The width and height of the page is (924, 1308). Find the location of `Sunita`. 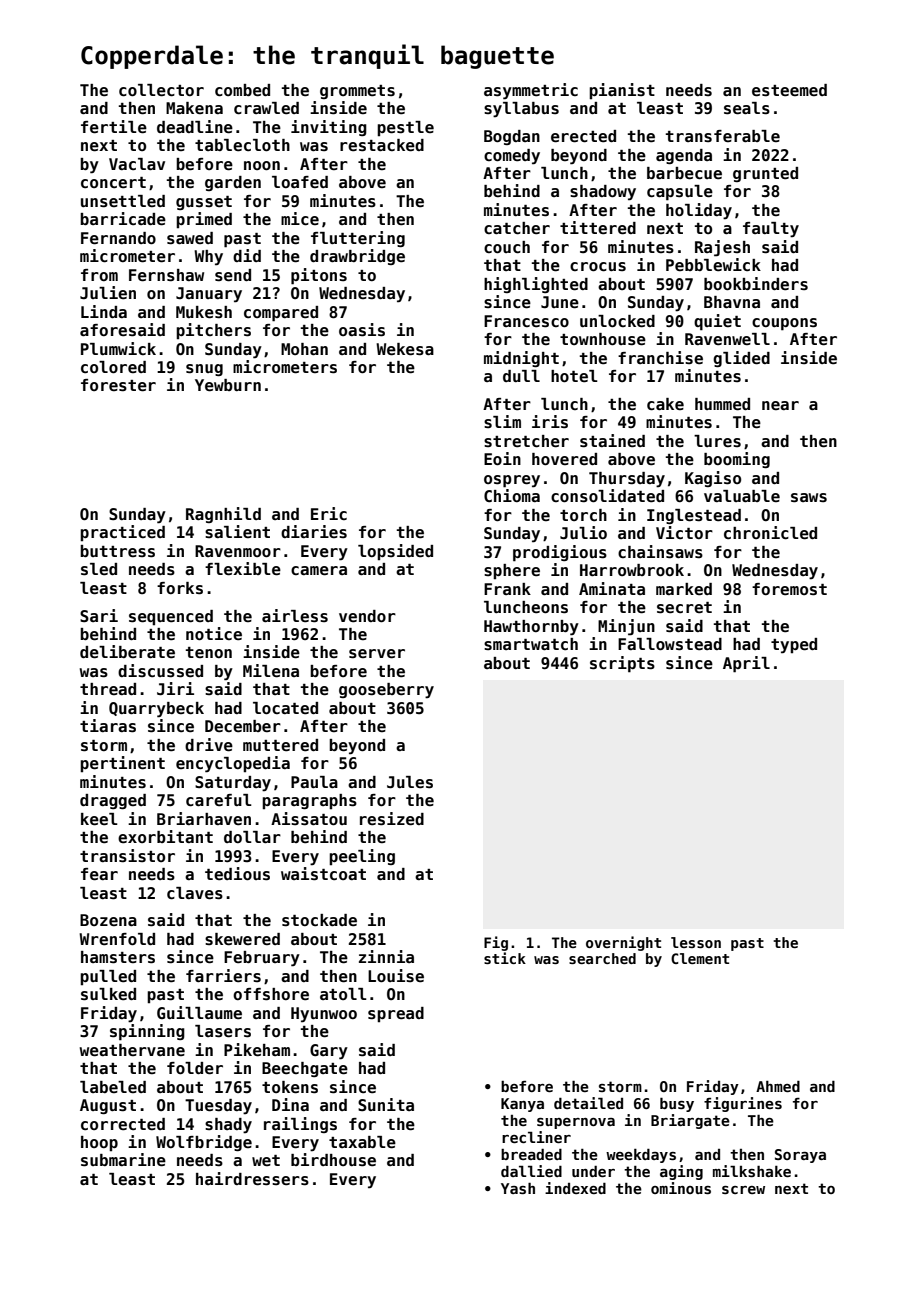

Sunita is located at coordinates (386, 1104).
